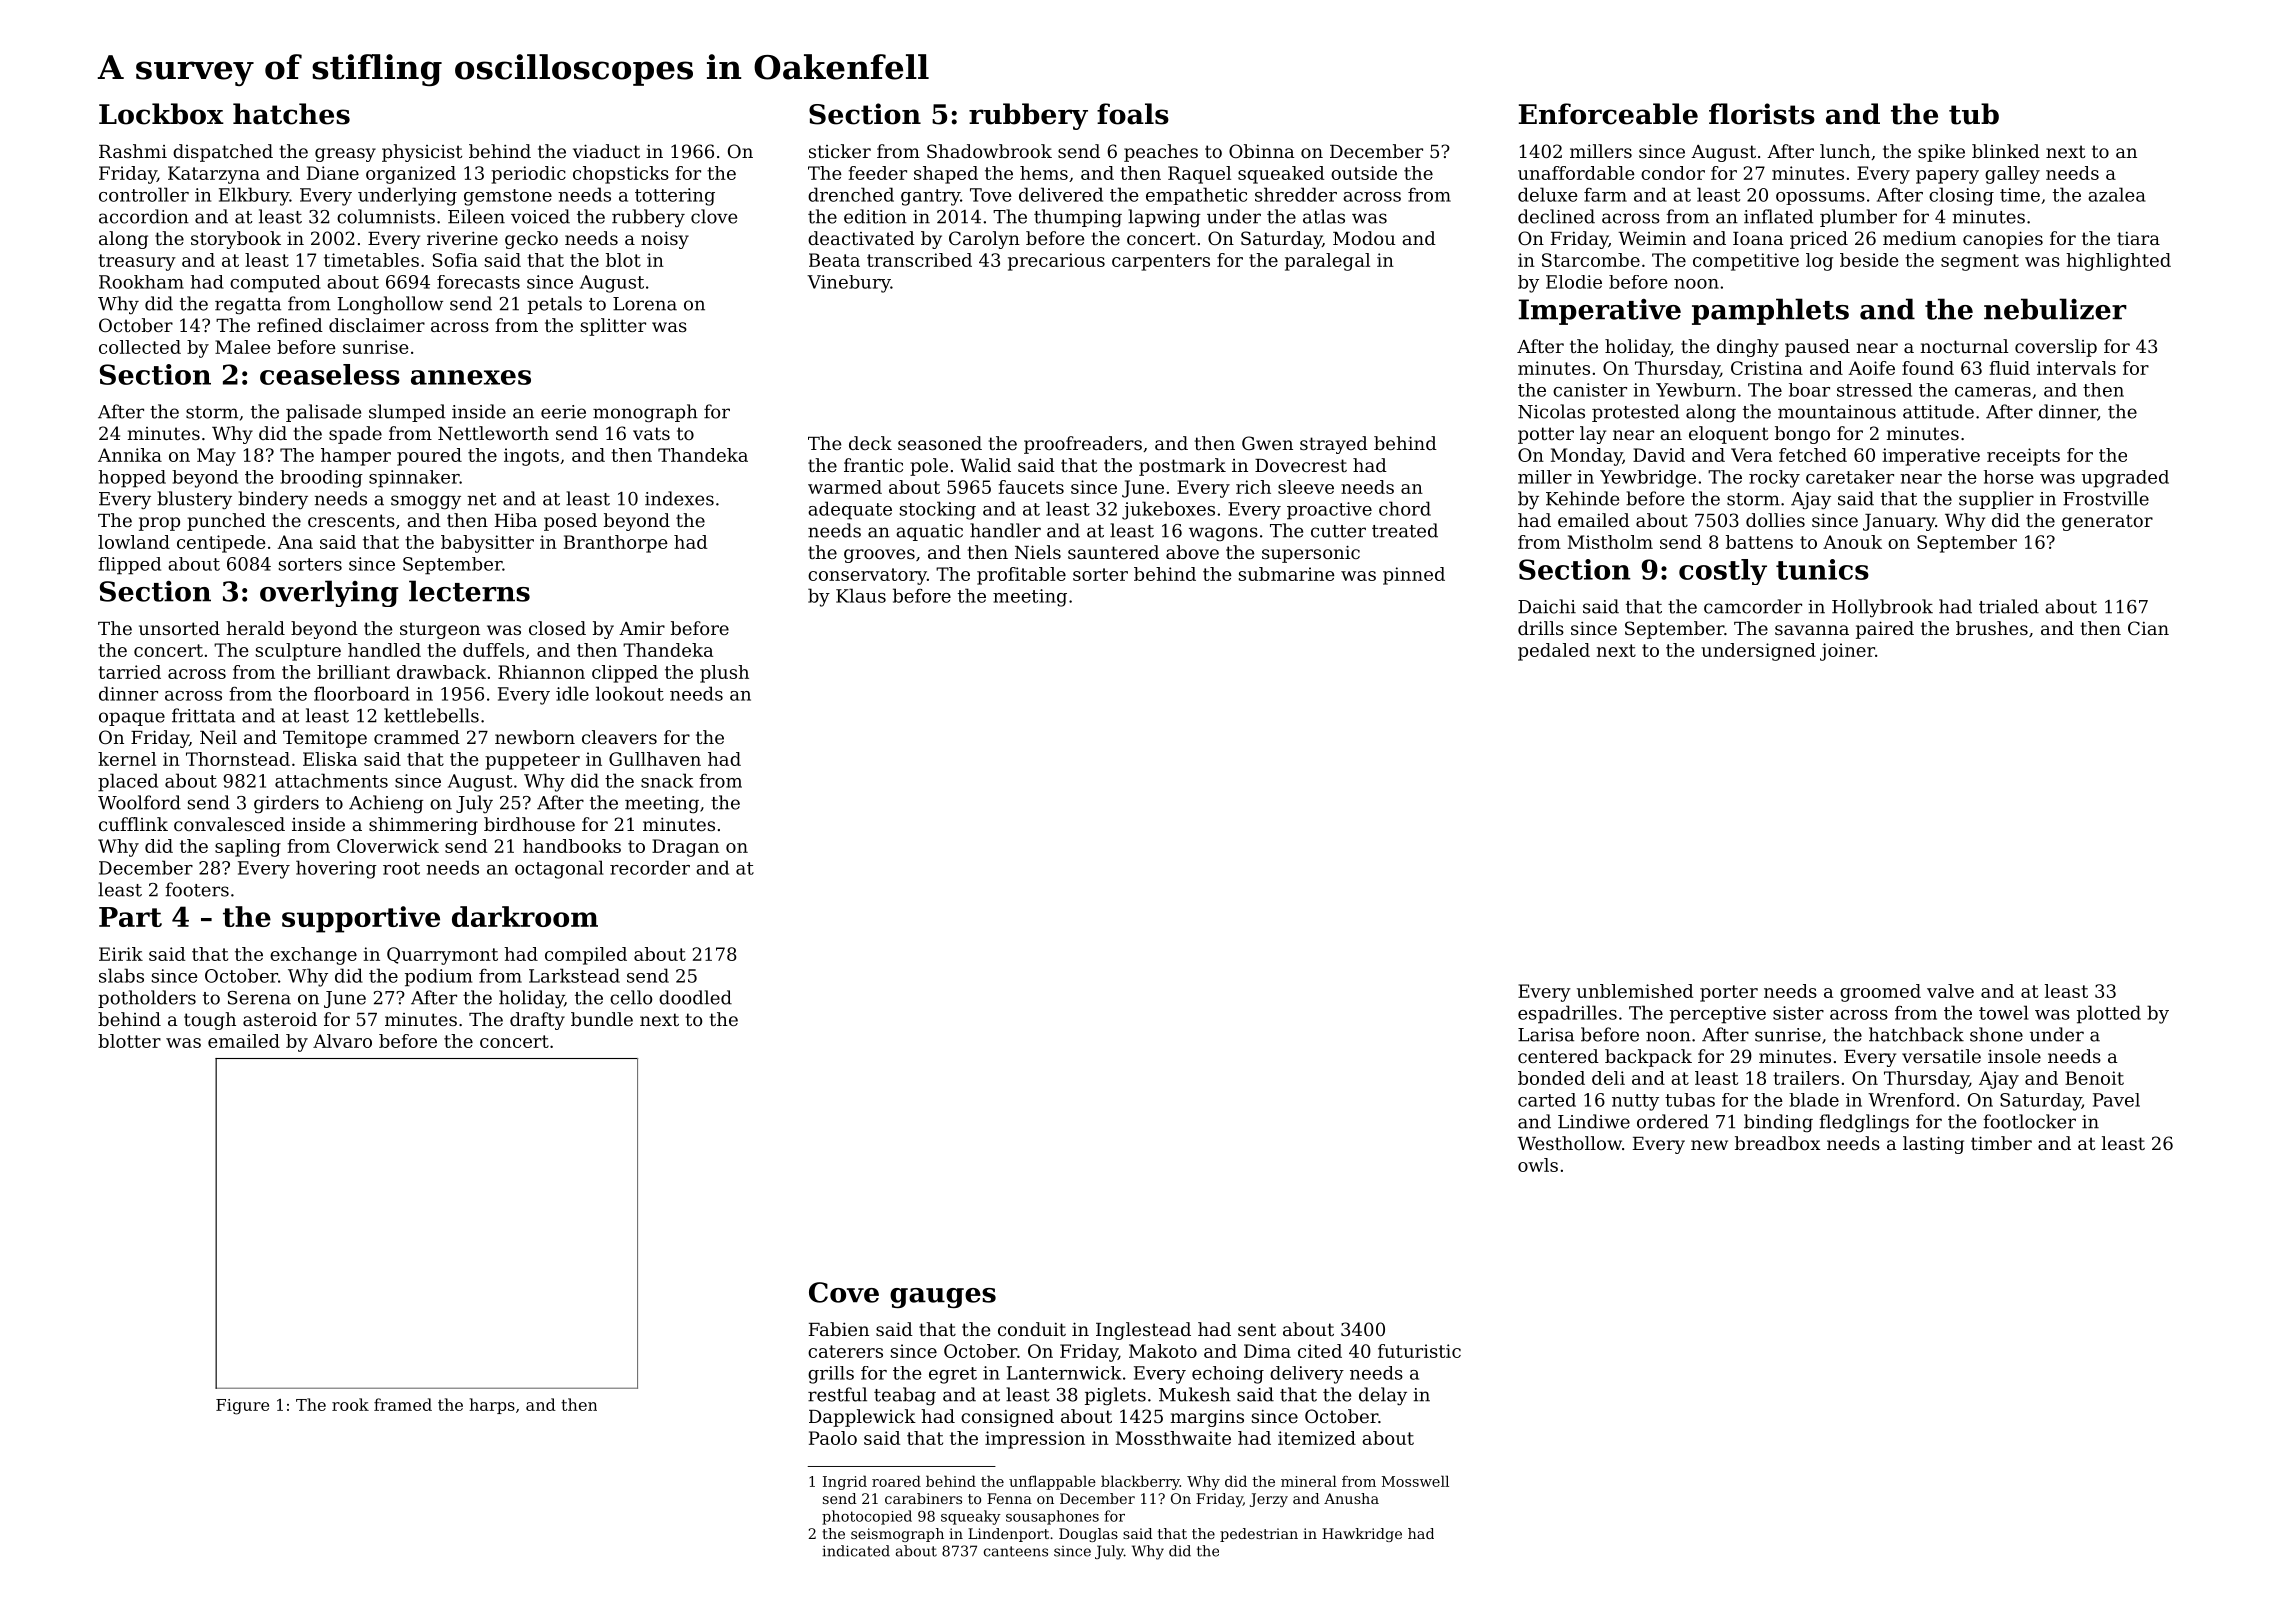 The image size is (2273, 1607). I want to click on bongo, so click(1802, 435).
